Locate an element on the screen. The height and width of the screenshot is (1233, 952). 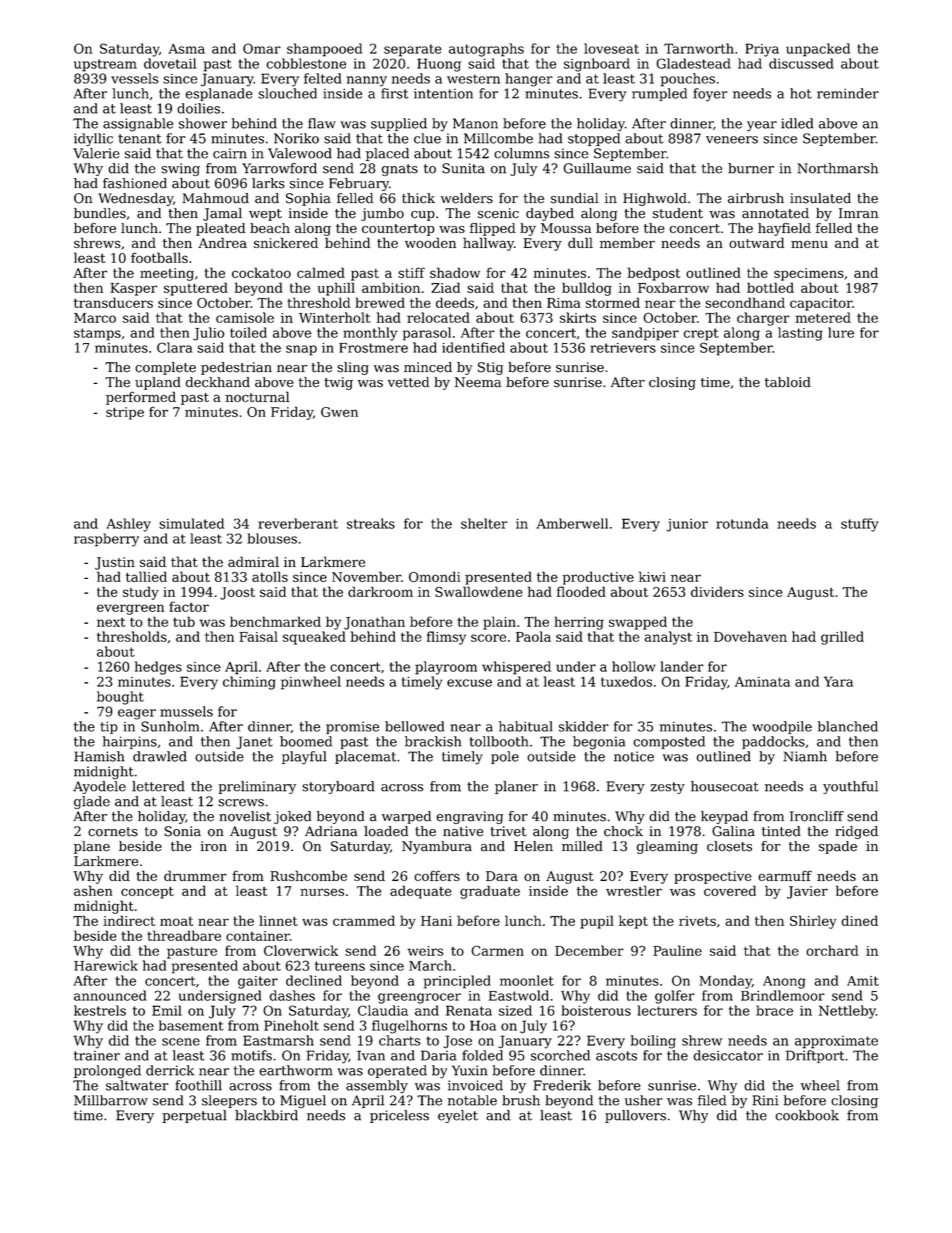
nurses is located at coordinates (322, 892).
